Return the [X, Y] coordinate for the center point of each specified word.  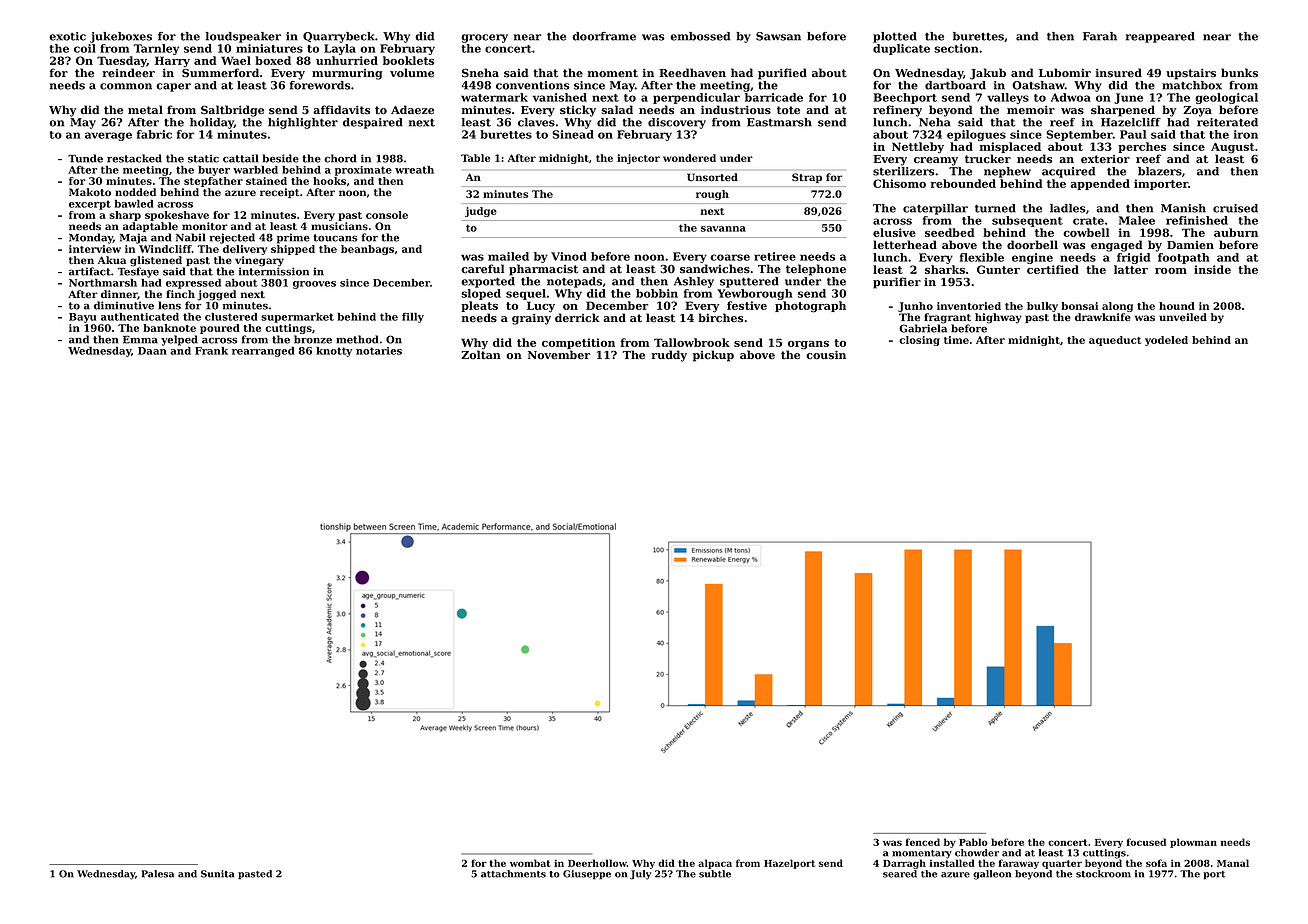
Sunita [217, 874]
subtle [715, 874]
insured [1119, 72]
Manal [1233, 863]
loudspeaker [243, 37]
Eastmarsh [779, 122]
